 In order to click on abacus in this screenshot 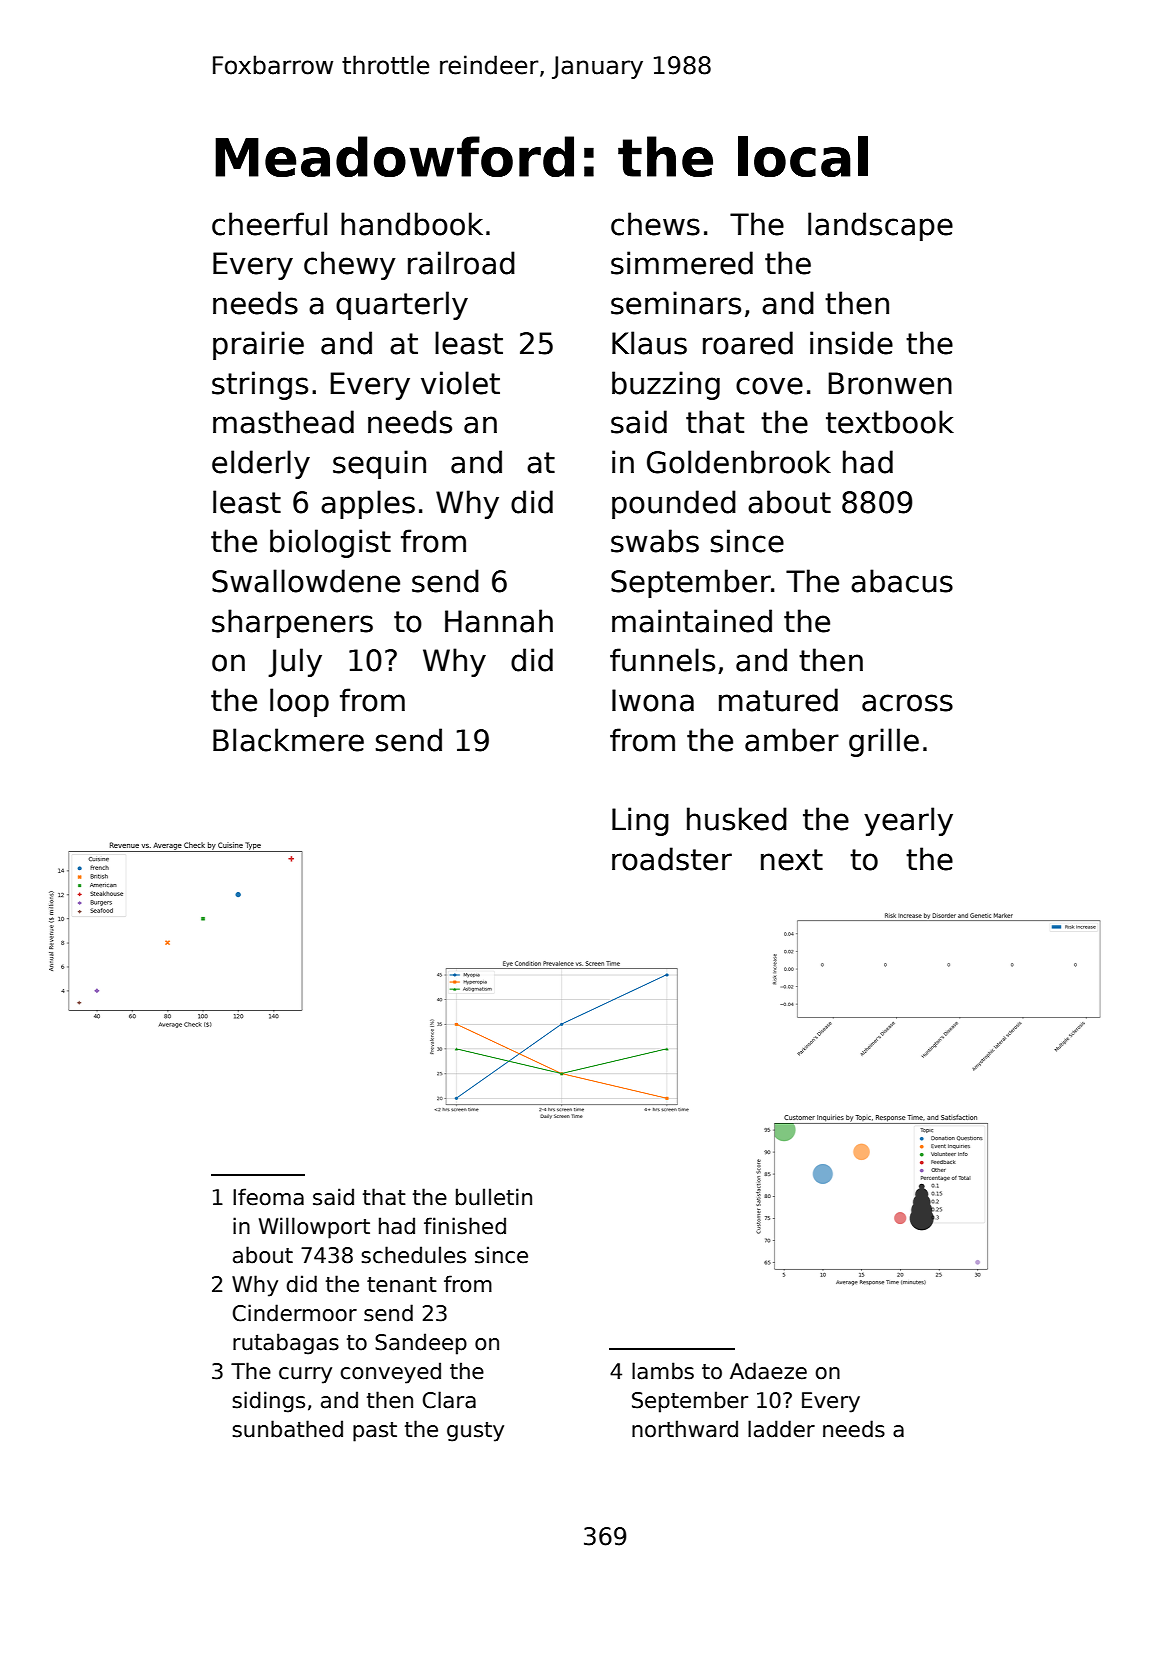, I will do `click(902, 581)`.
